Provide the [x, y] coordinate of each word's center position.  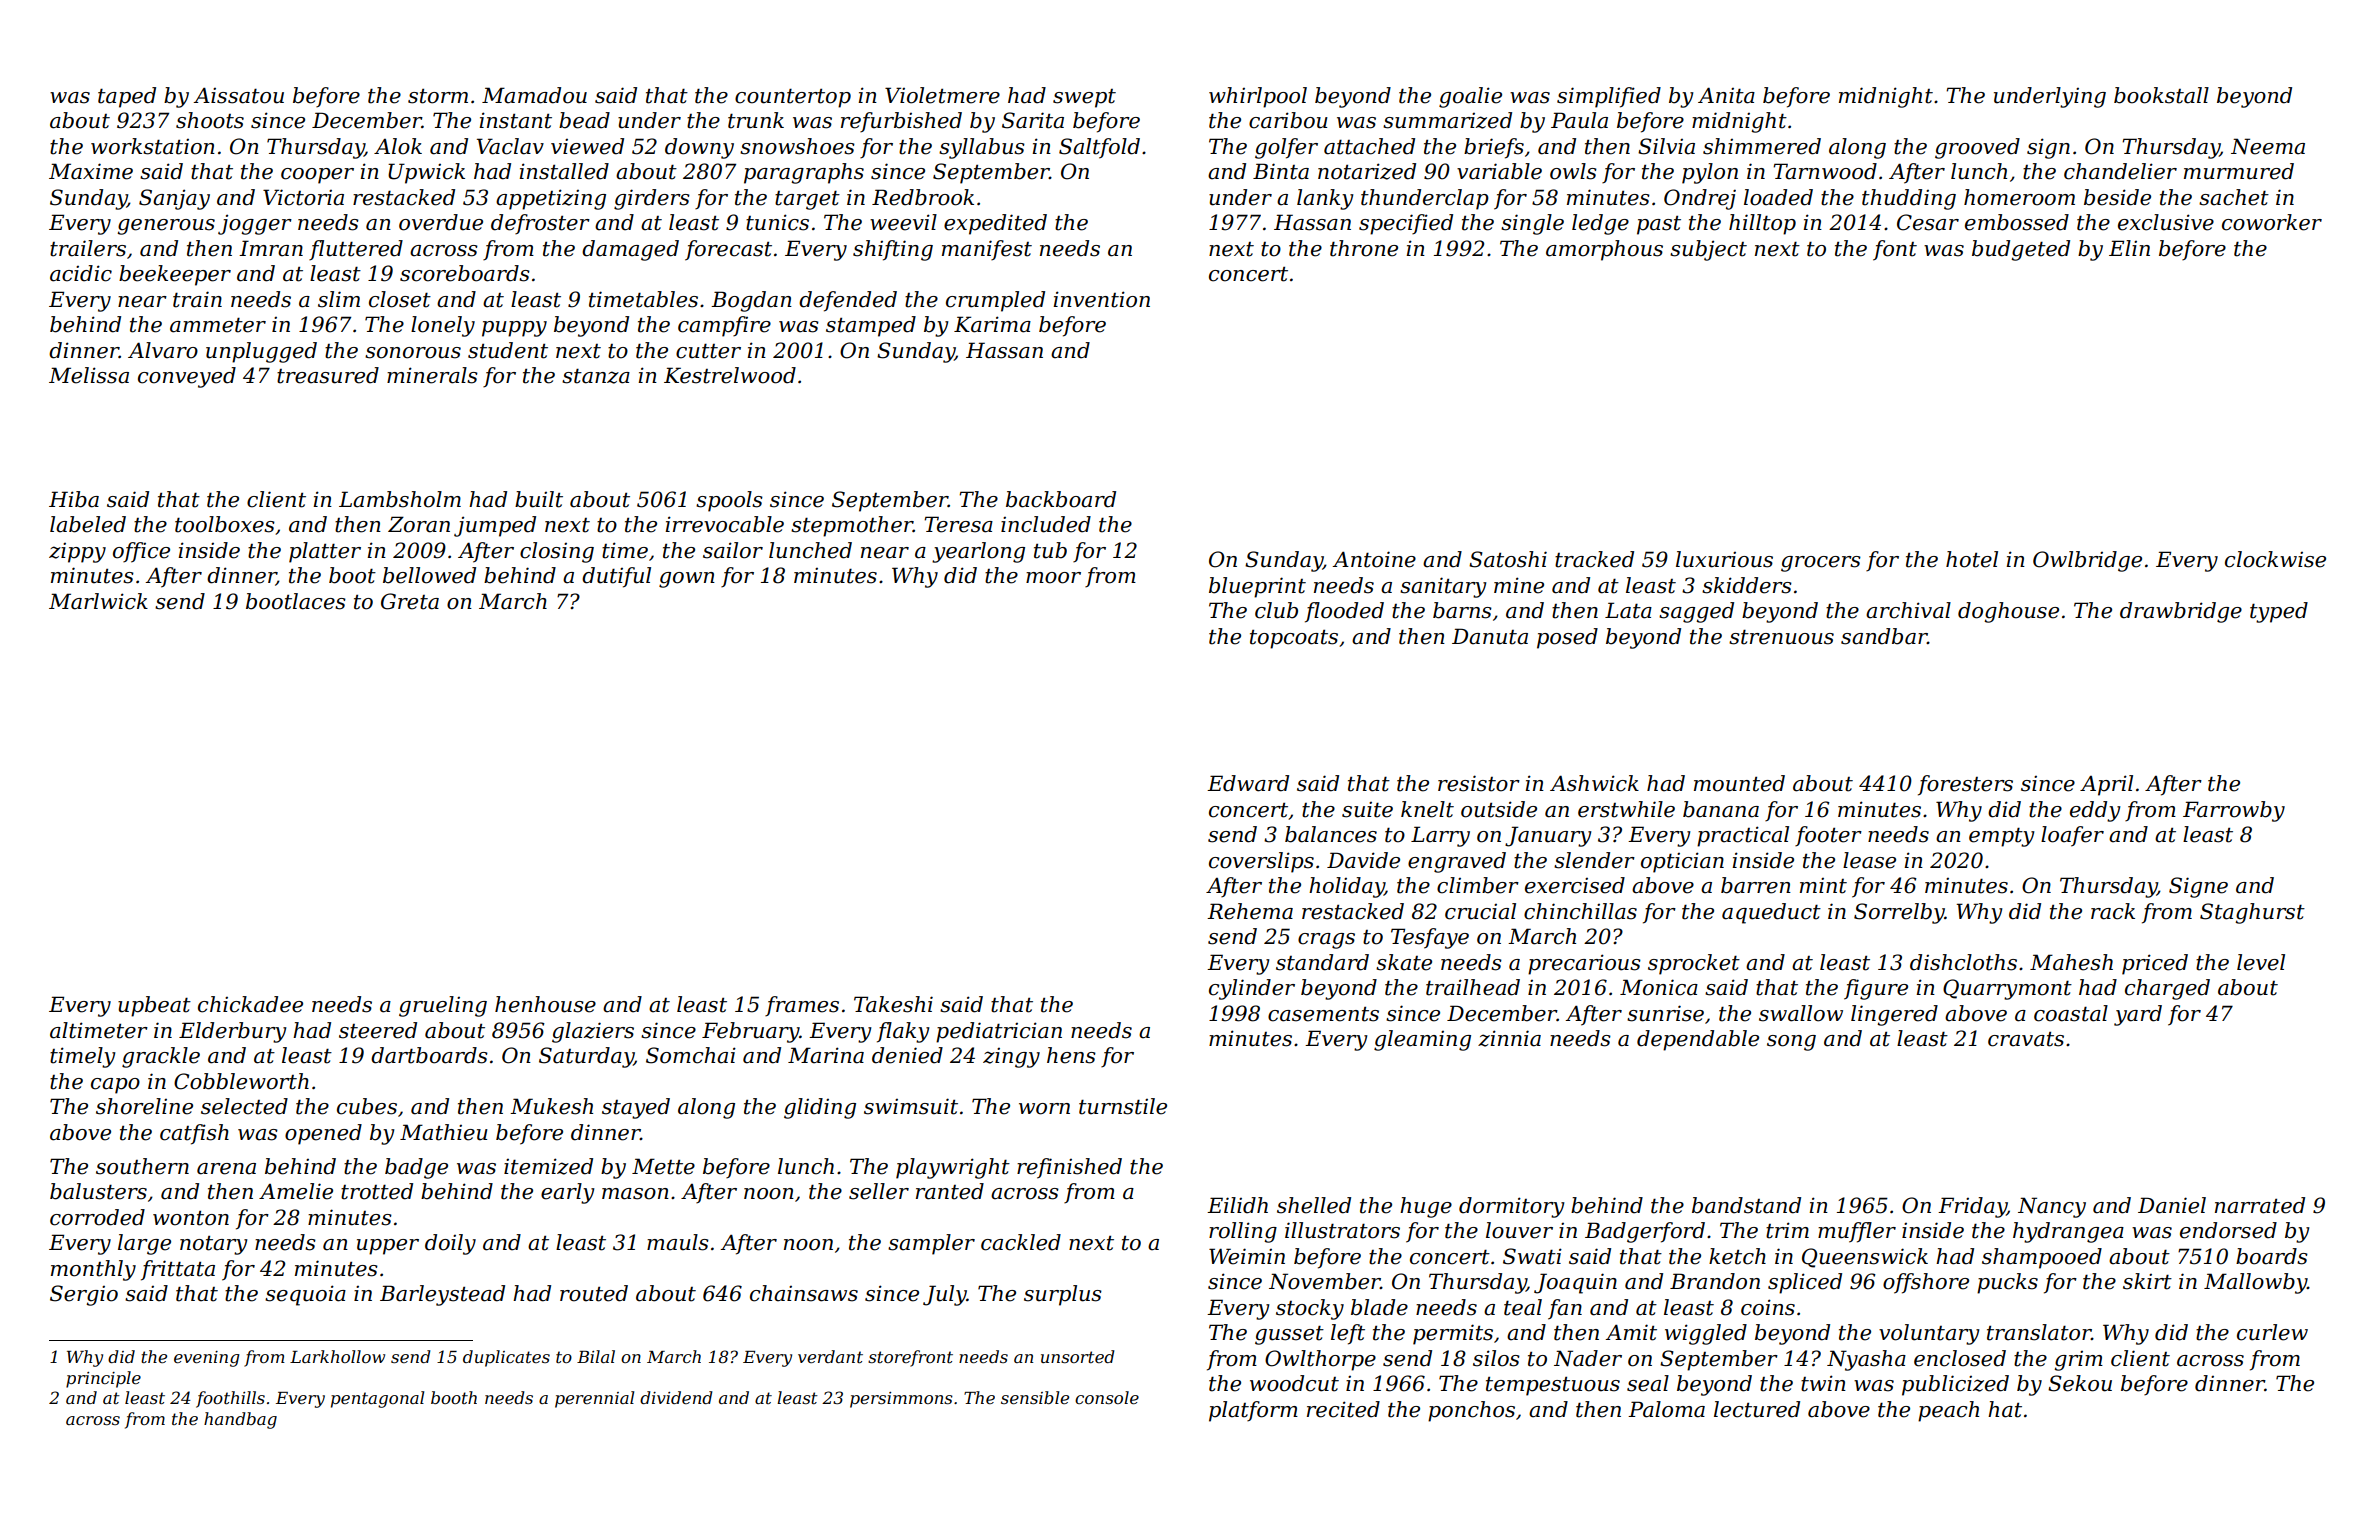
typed [2279, 612]
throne [1364, 248]
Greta [410, 601]
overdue [441, 222]
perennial [594, 1399]
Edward [1248, 783]
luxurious [1724, 559]
